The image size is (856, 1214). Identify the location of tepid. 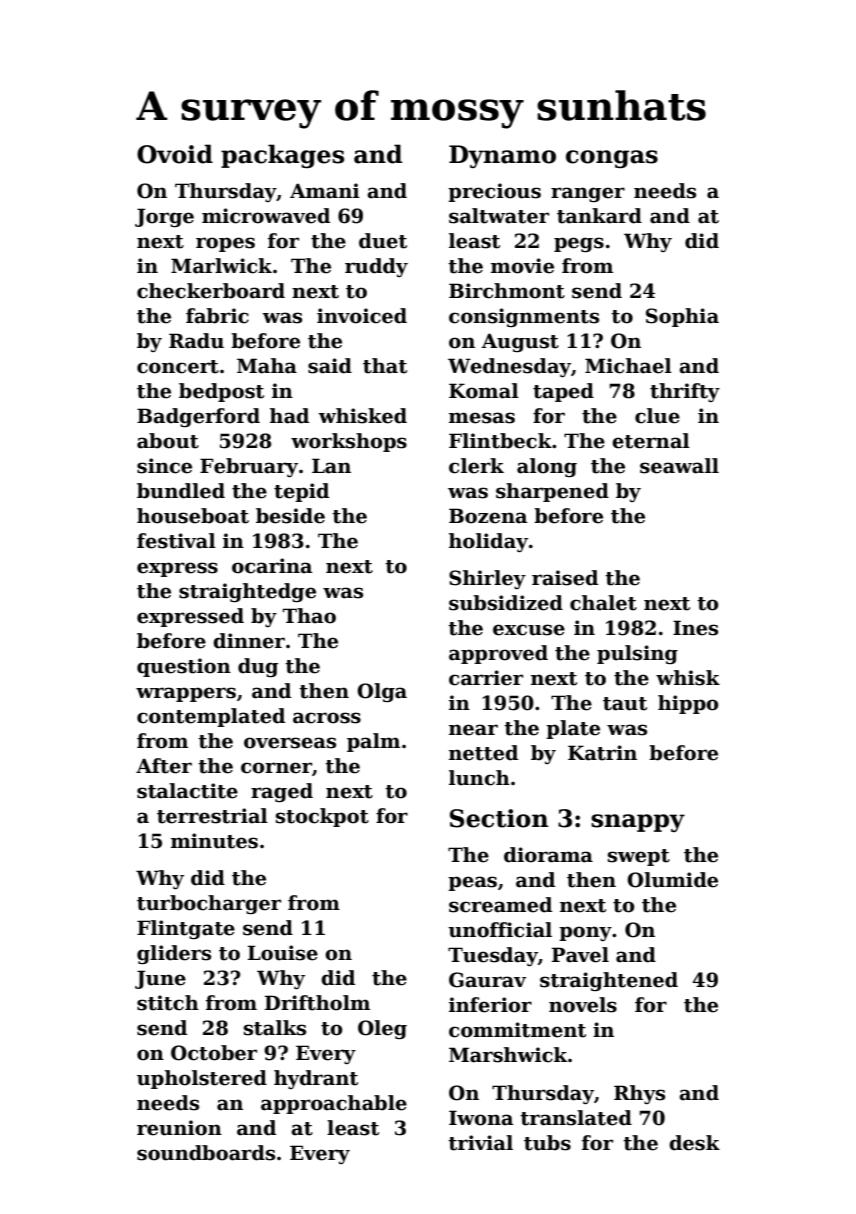
(301, 492).
